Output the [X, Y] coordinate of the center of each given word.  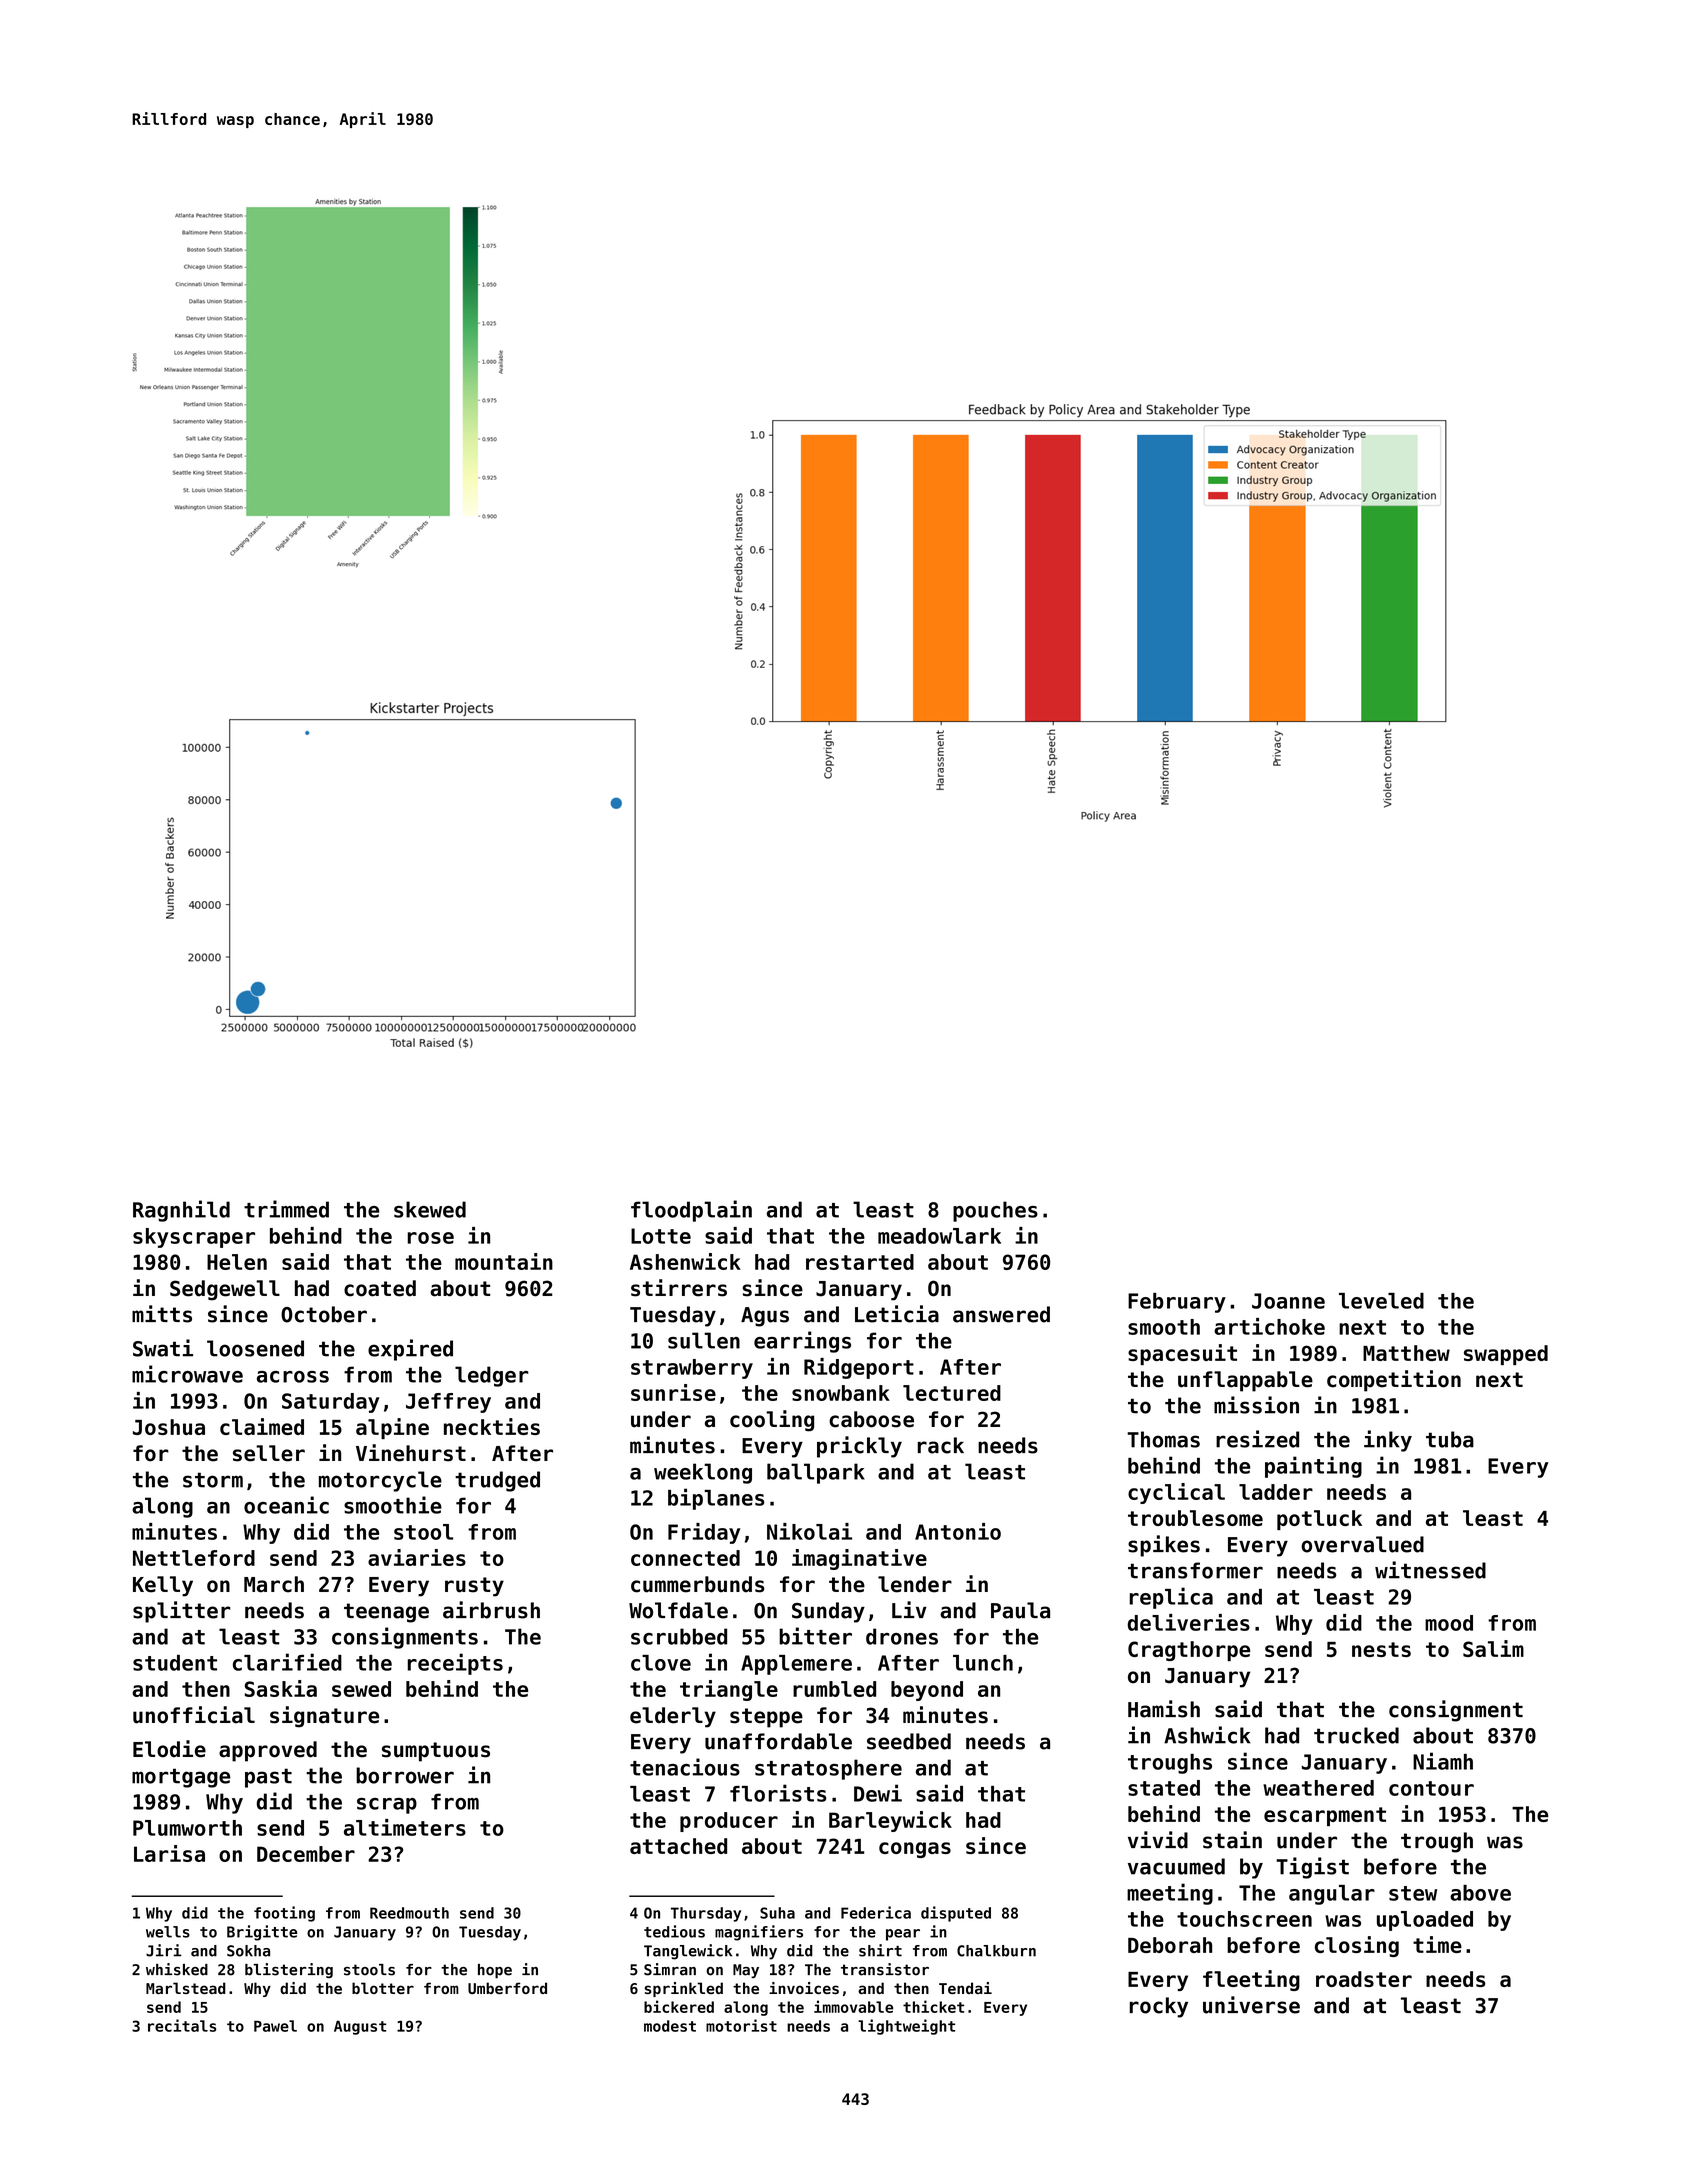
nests [1381, 1649]
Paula [1020, 1610]
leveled [1381, 1301]
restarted [860, 1262]
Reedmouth [409, 1913]
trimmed [286, 1209]
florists [778, 1793]
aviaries [417, 1557]
